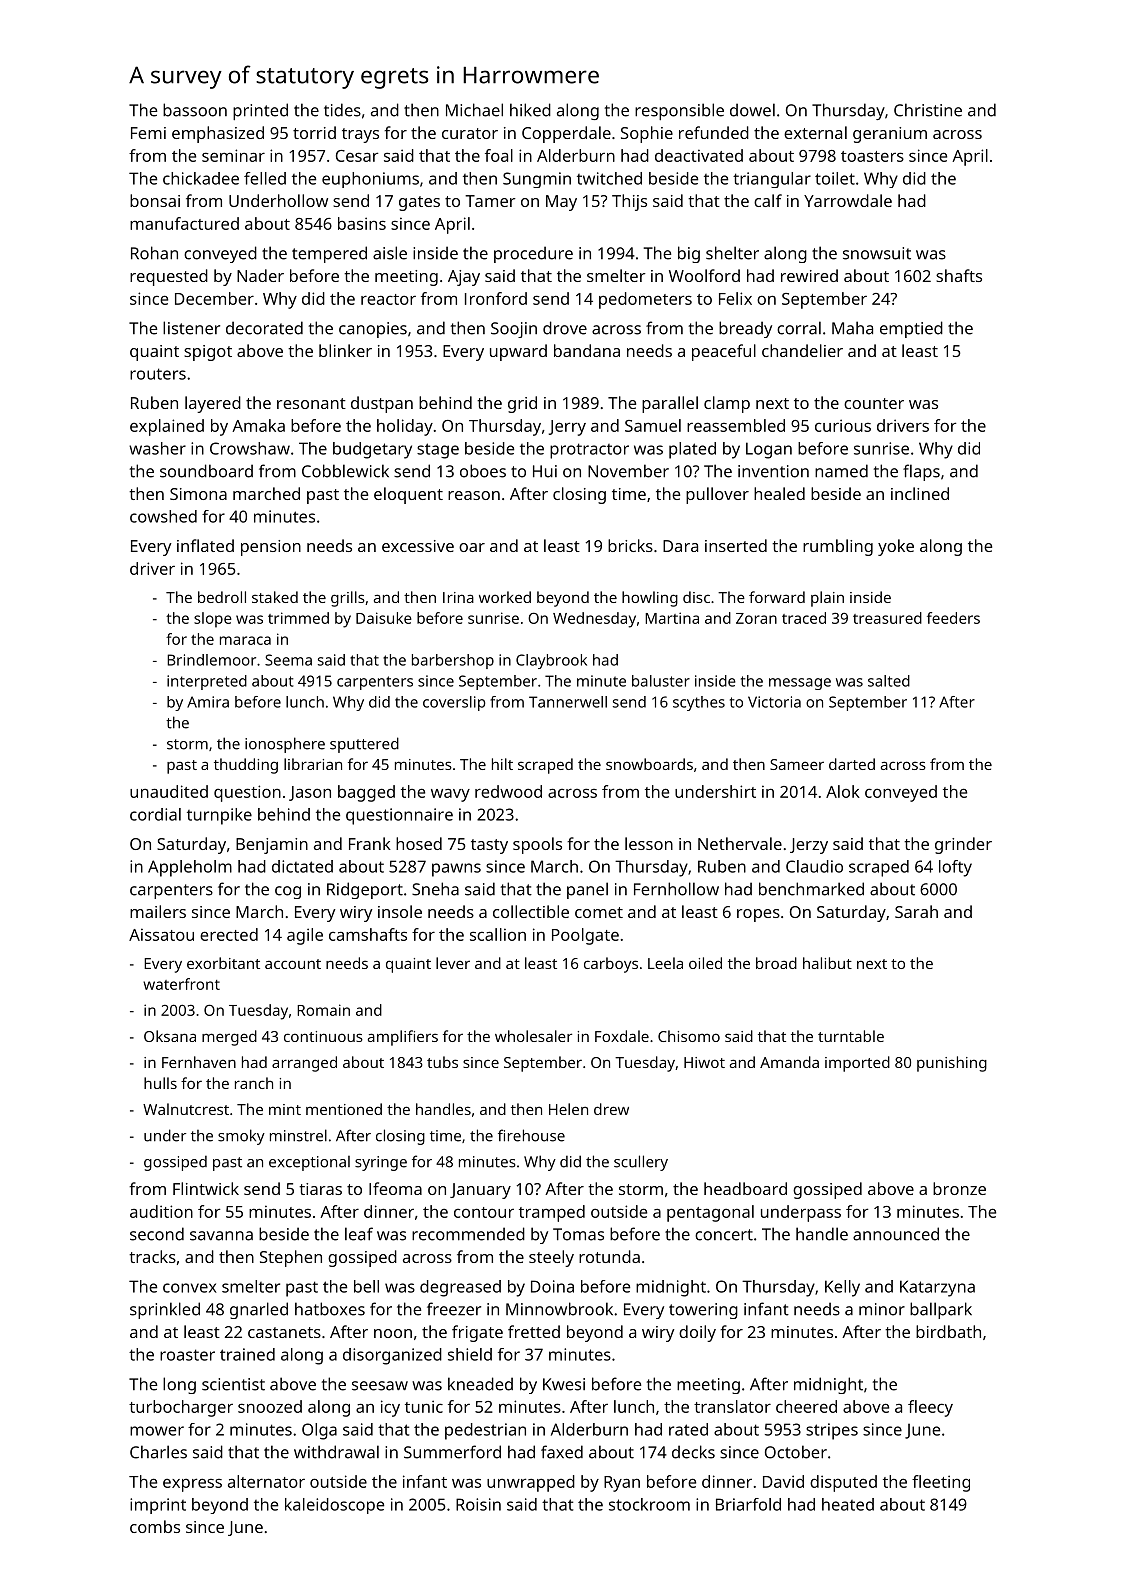 The height and width of the image is (1594, 1127). Describe the element at coordinates (208, 702) in the image. I see `Amira` at that location.
